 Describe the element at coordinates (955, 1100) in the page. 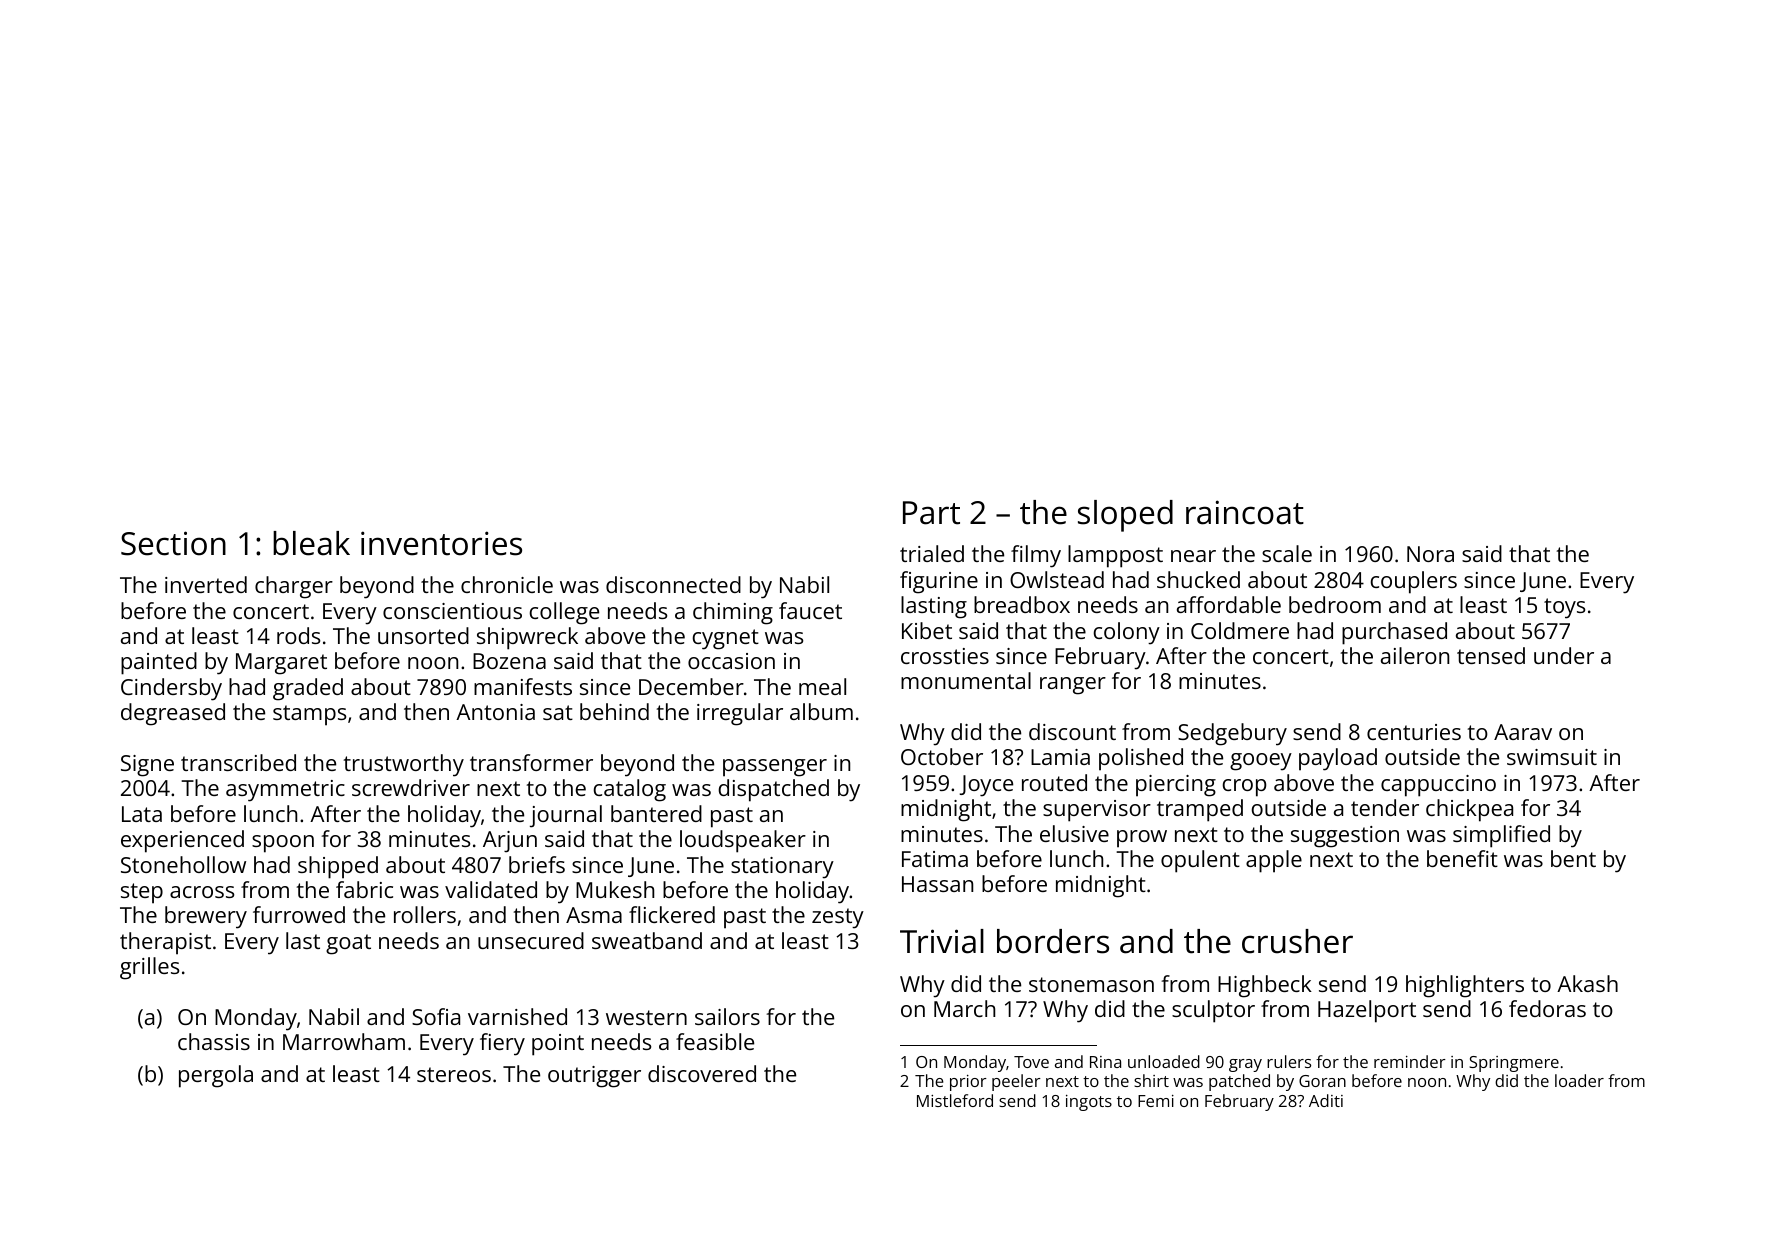

I see `Mistleford` at that location.
